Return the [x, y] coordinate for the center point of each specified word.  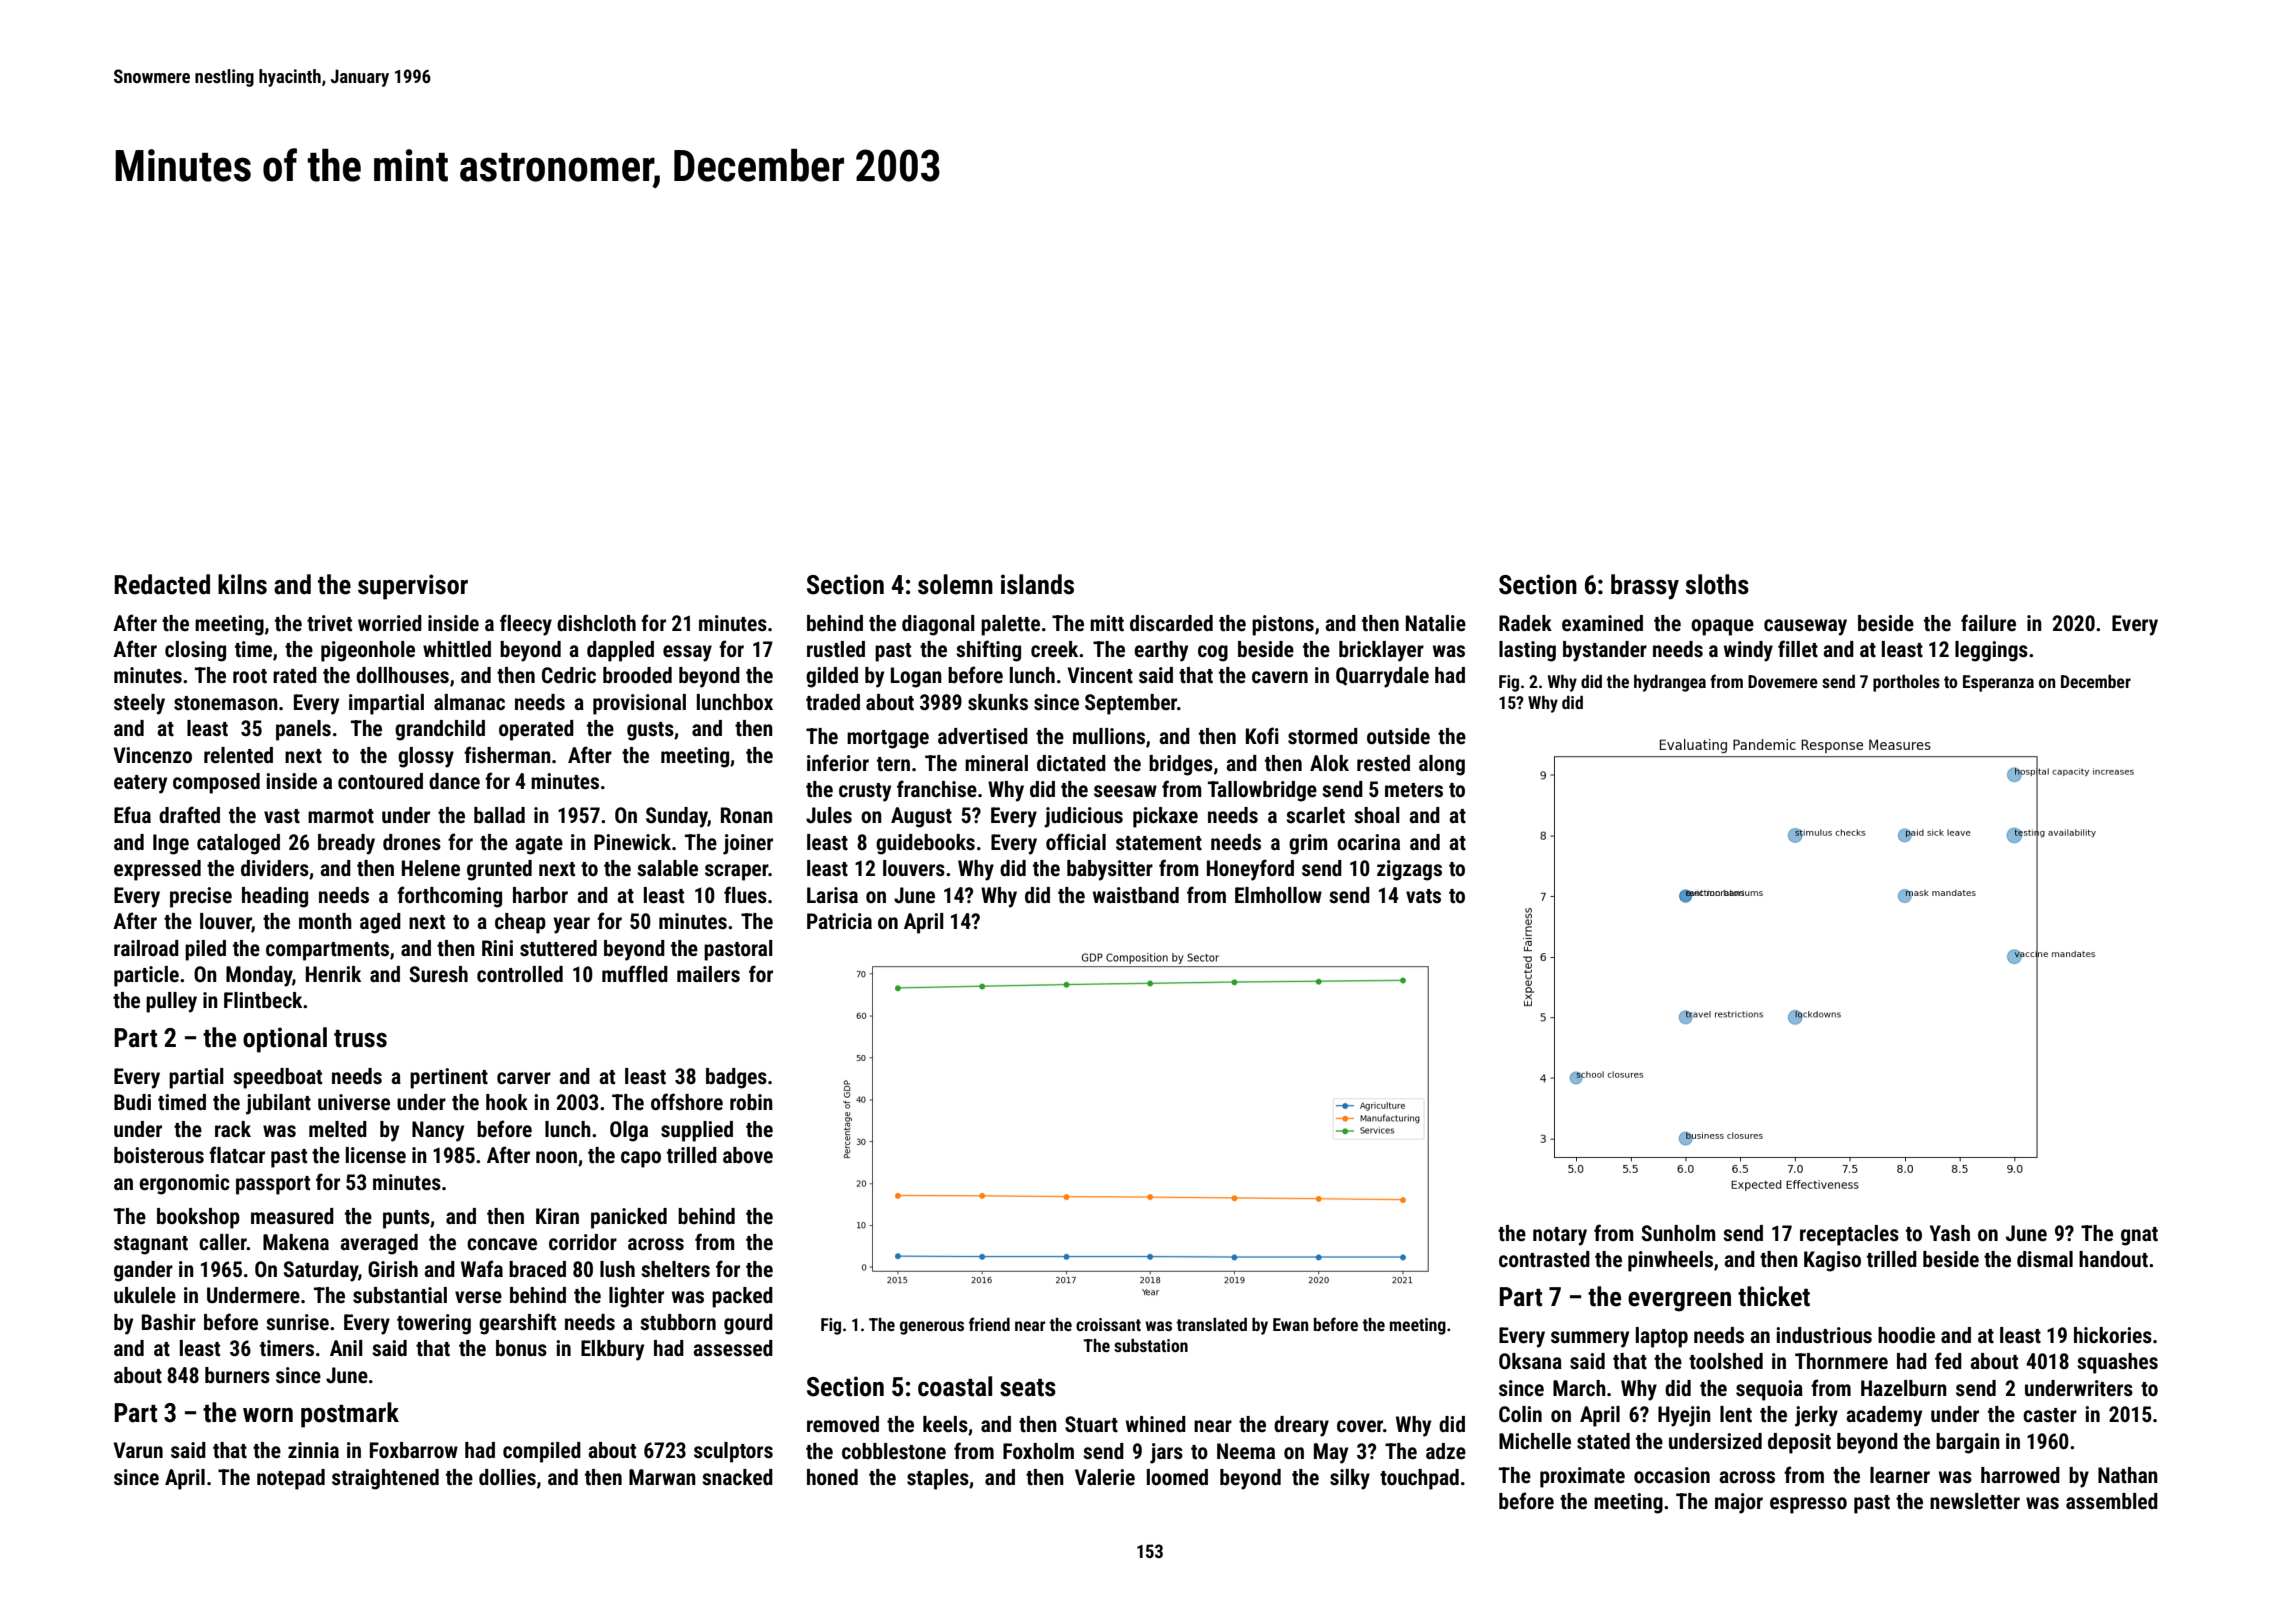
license [376, 1155]
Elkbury [612, 1350]
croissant [1108, 1324]
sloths [1717, 584]
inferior [838, 763]
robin [751, 1102]
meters [1414, 790]
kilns [242, 584]
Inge [171, 844]
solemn [955, 584]
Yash [1950, 1233]
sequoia [1769, 1390]
